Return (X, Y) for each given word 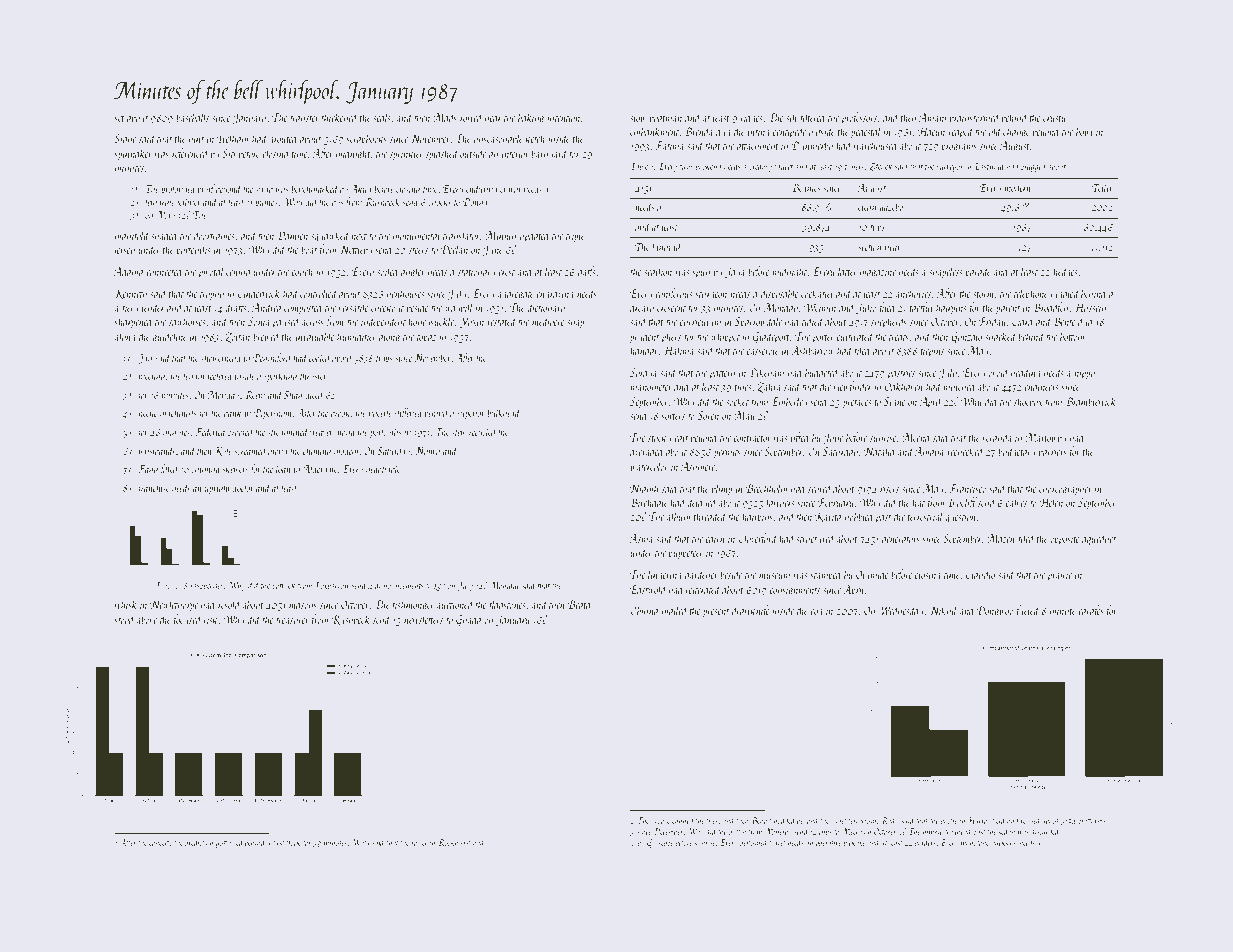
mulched (960, 386)
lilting (759, 132)
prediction (198, 843)
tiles (712, 820)
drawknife (751, 611)
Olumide (872, 574)
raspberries (206, 586)
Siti (229, 153)
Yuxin (472, 322)
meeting (152, 377)
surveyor (950, 168)
